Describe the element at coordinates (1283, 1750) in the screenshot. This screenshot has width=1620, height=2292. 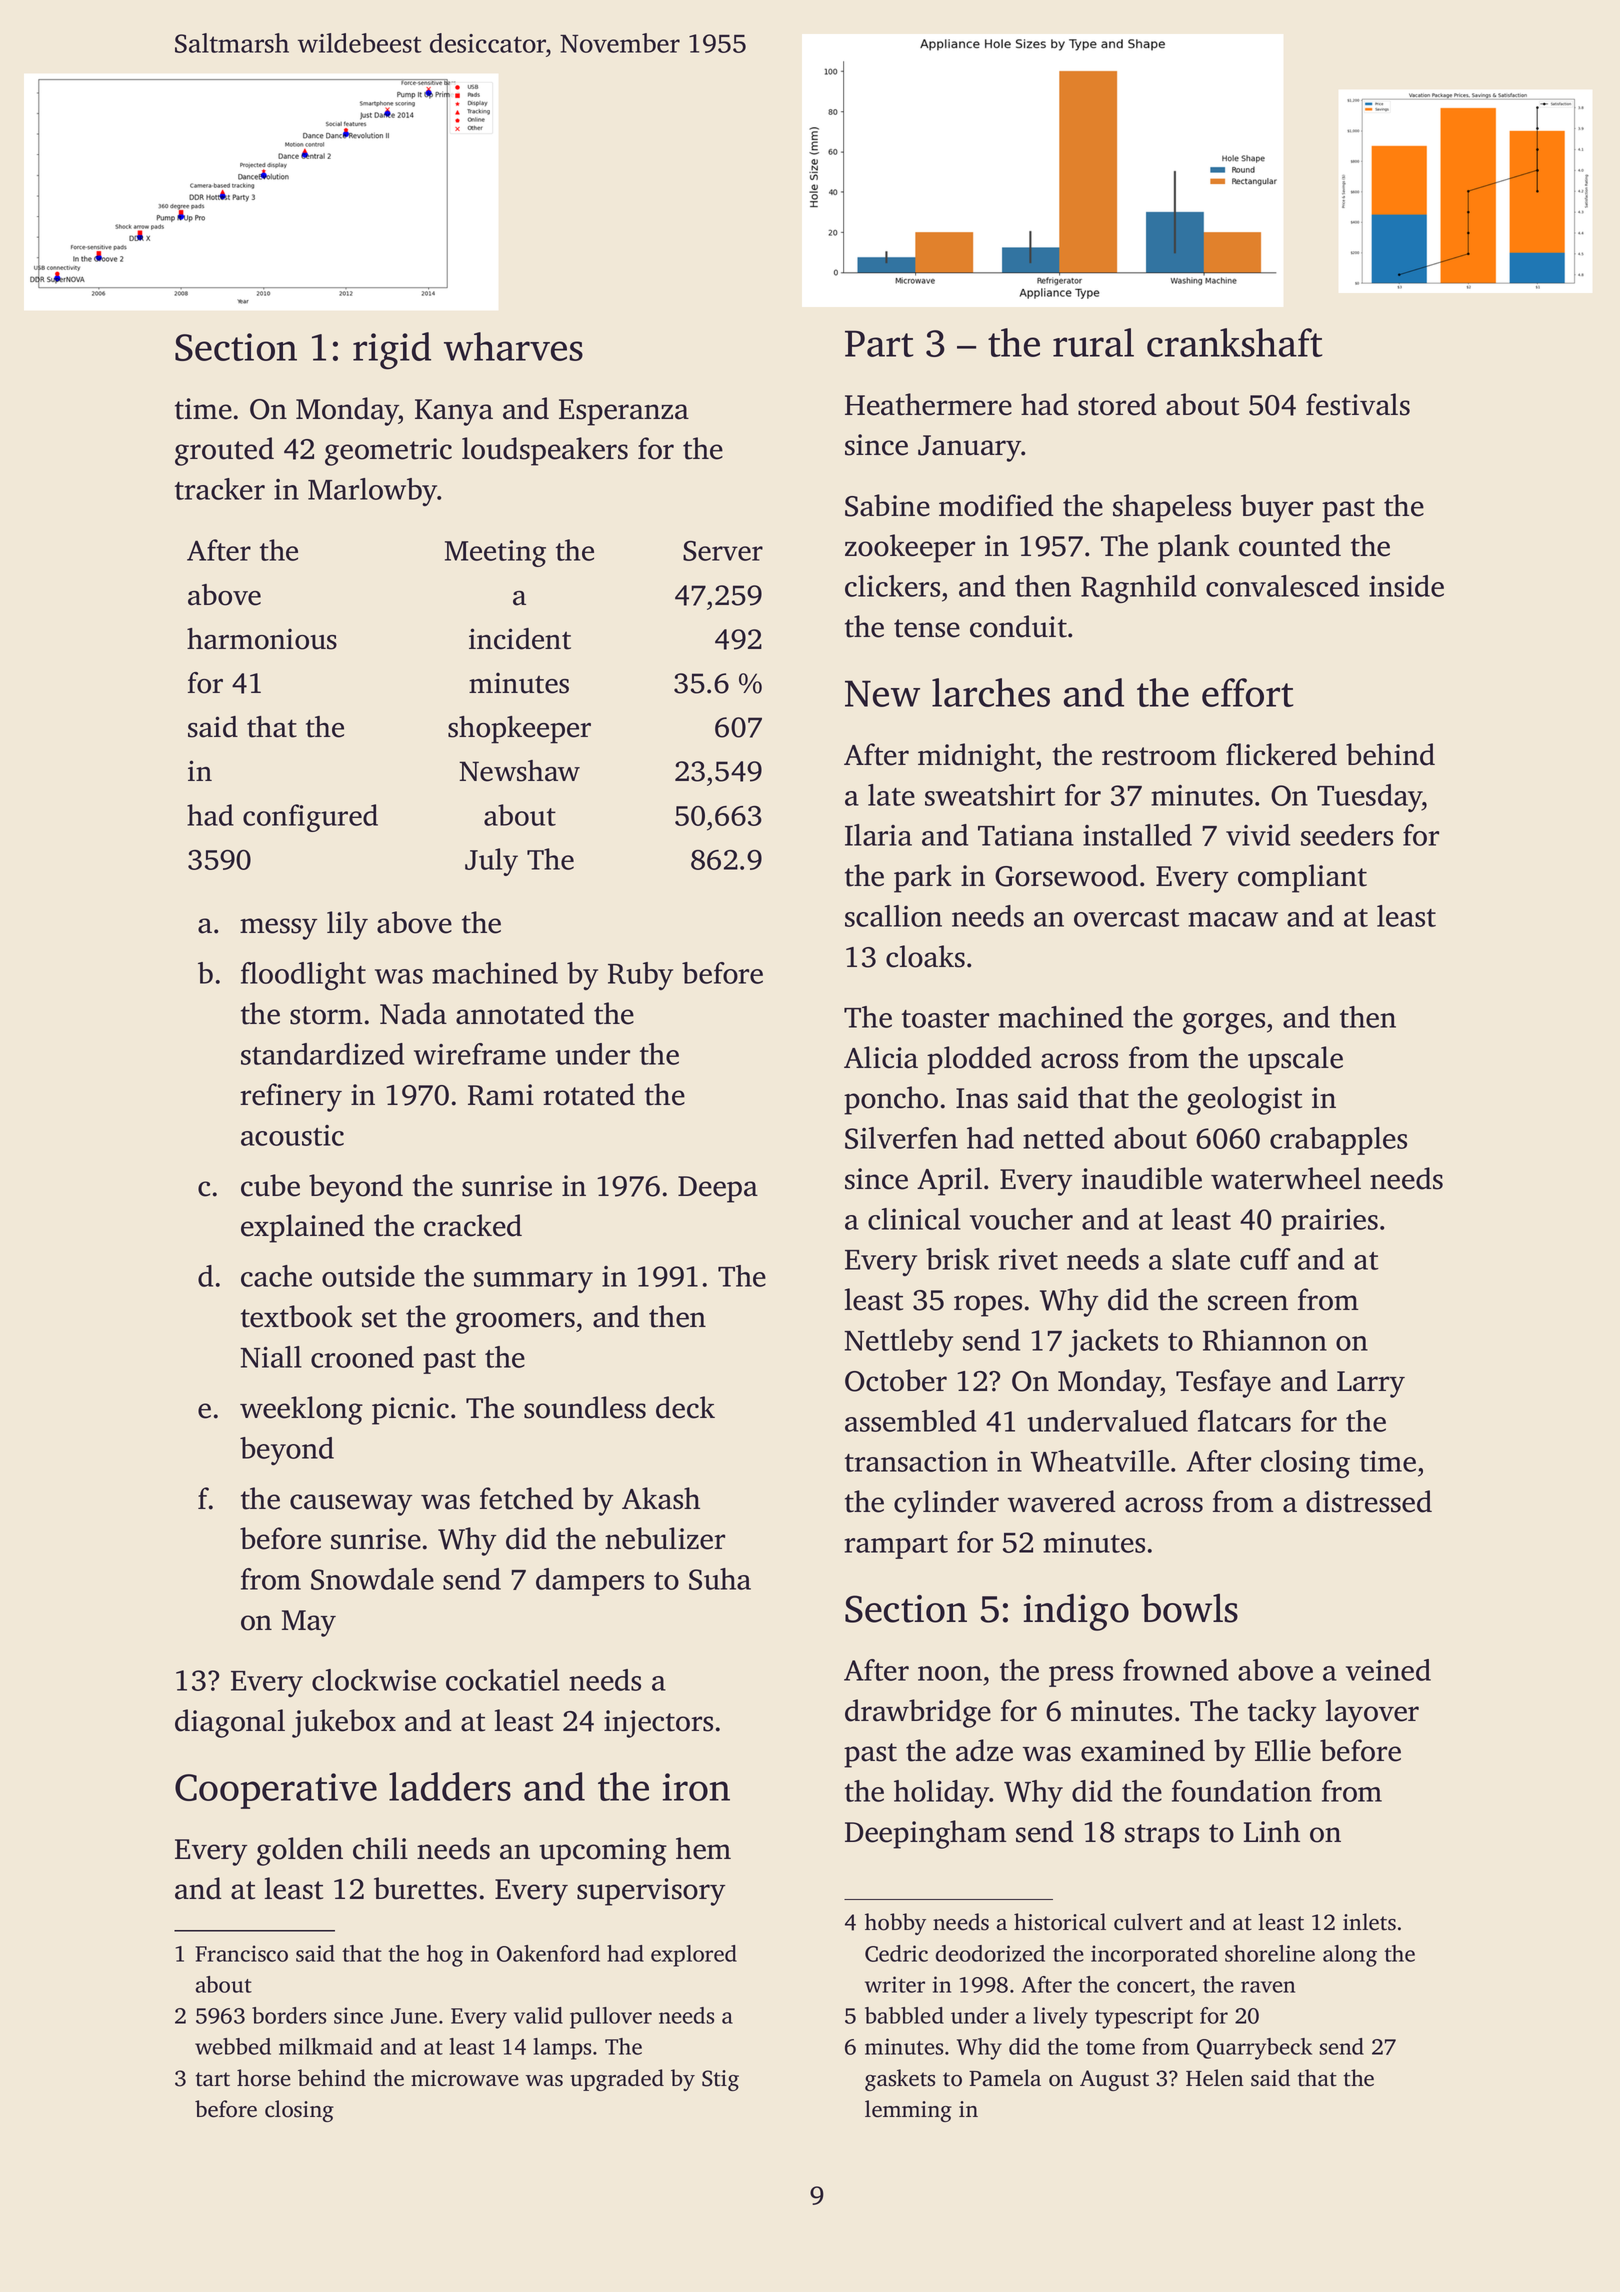
I see `Ellie` at that location.
